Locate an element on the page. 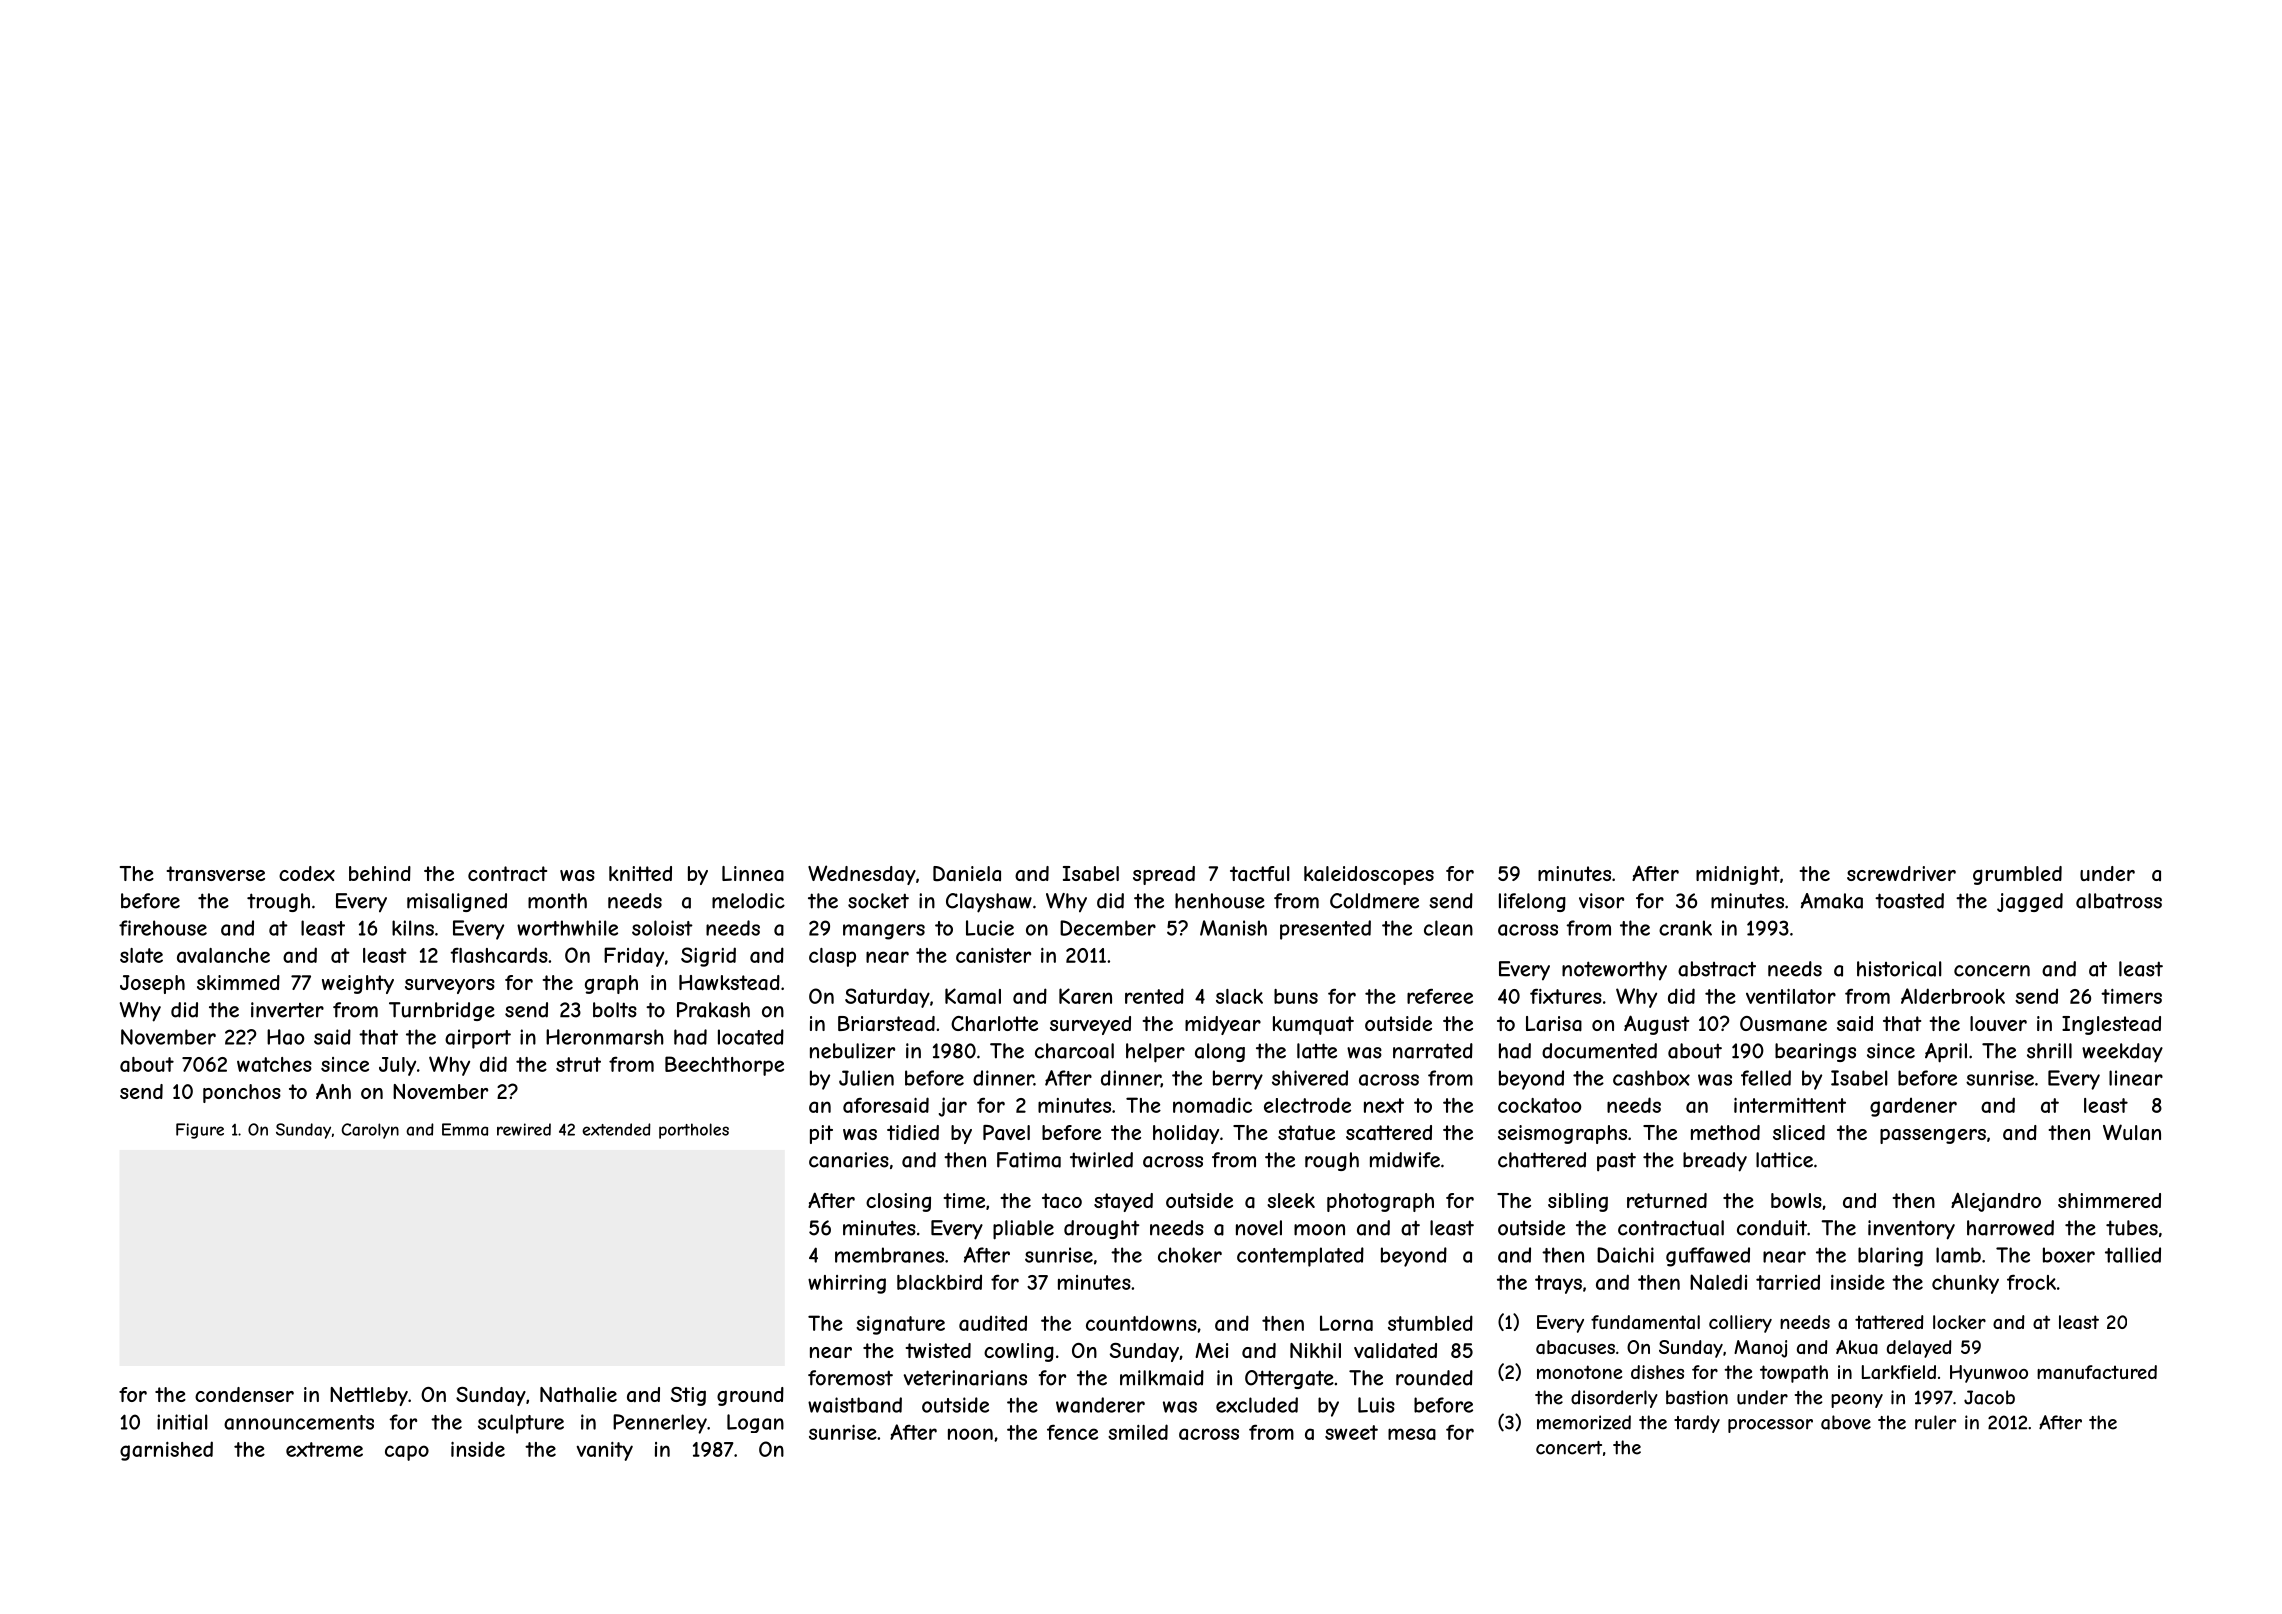  concern is located at coordinates (1992, 971).
